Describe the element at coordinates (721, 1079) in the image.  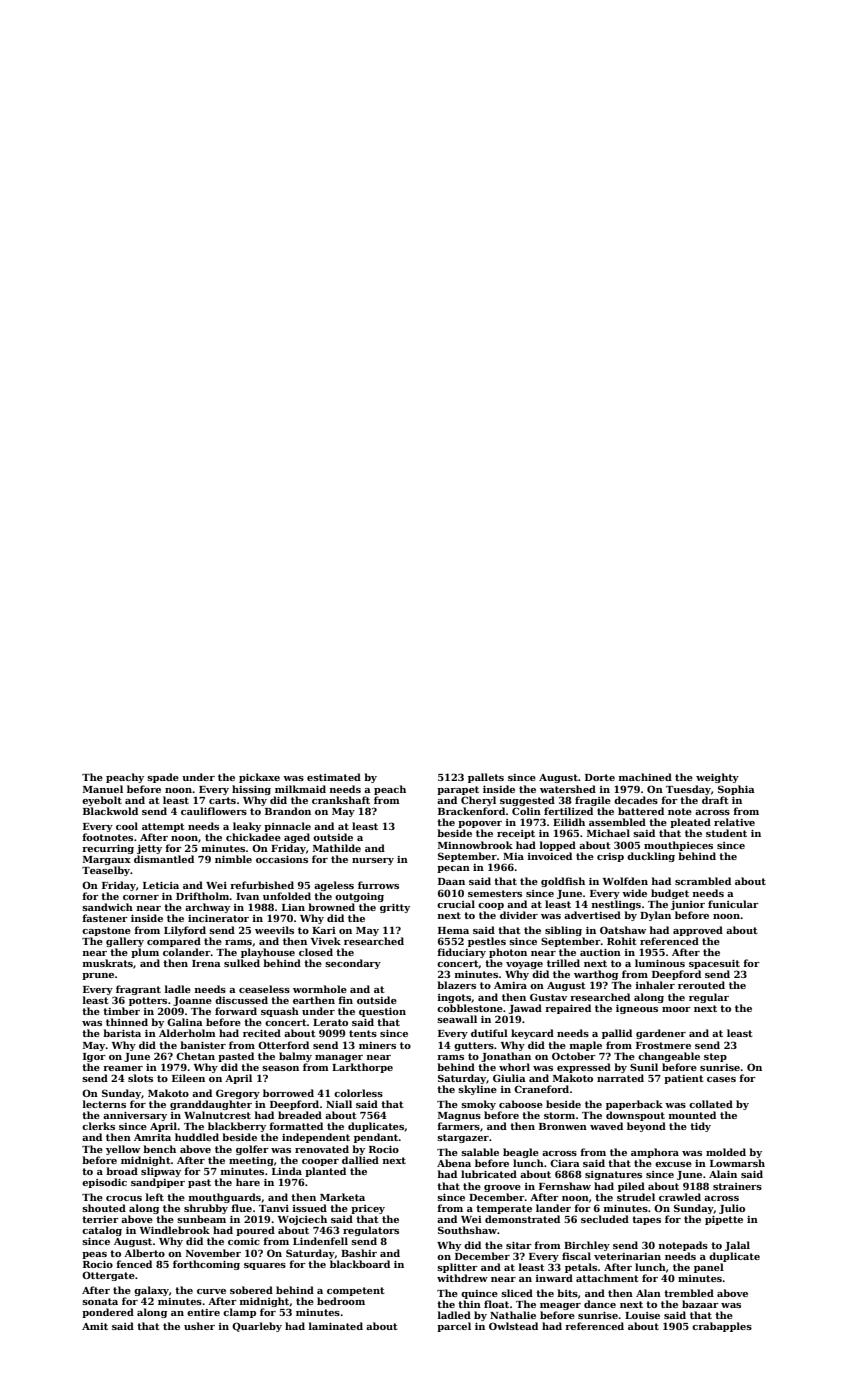
I see `cases` at that location.
